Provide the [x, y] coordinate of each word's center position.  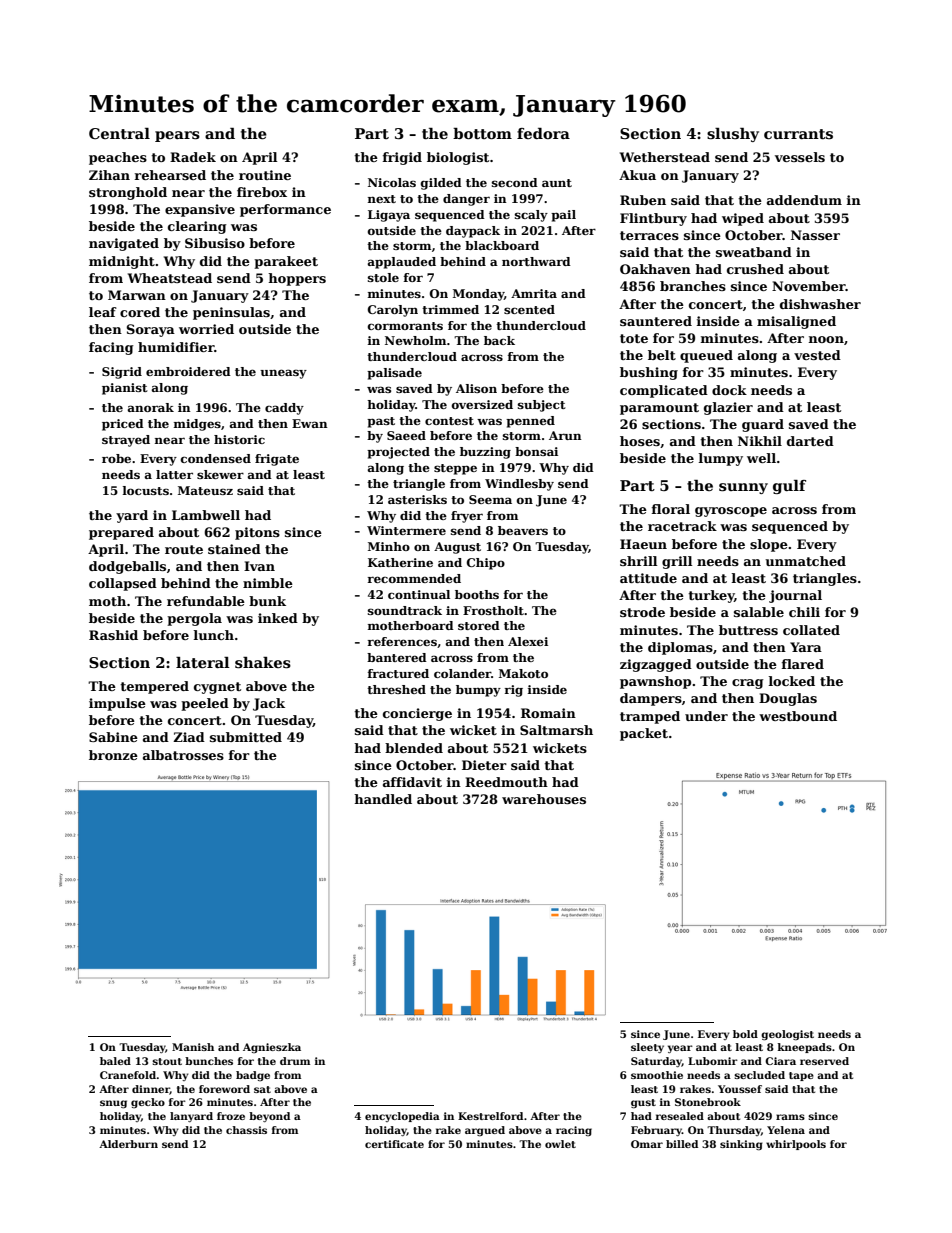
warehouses [544, 799]
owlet [560, 1144]
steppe [455, 469]
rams [790, 1117]
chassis [246, 1130]
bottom [482, 133]
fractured [398, 673]
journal [795, 596]
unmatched [805, 561]
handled [383, 799]
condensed [216, 458]
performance [285, 210]
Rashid [113, 635]
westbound [798, 716]
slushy [733, 135]
